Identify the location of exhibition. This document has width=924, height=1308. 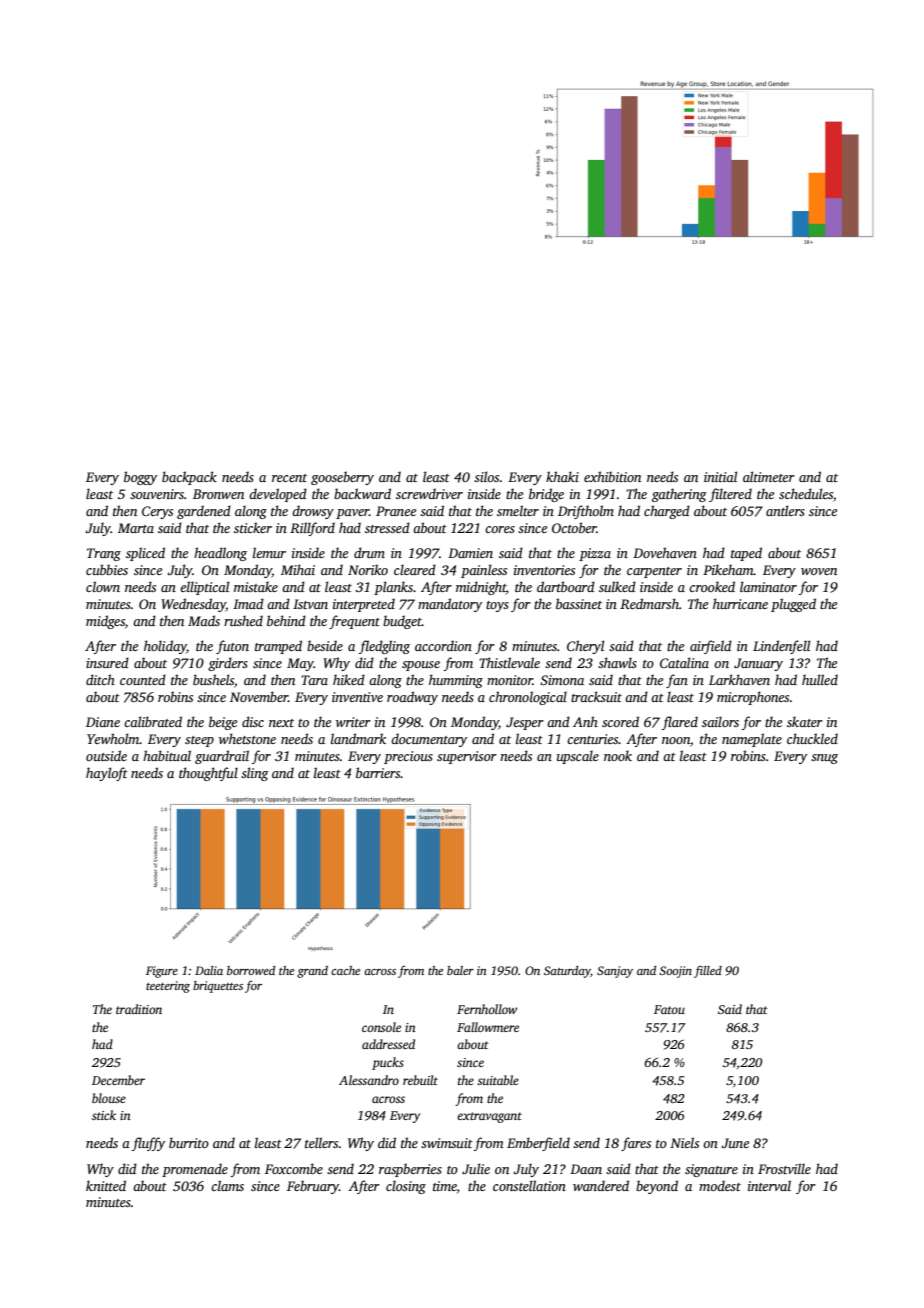
(612, 476).
